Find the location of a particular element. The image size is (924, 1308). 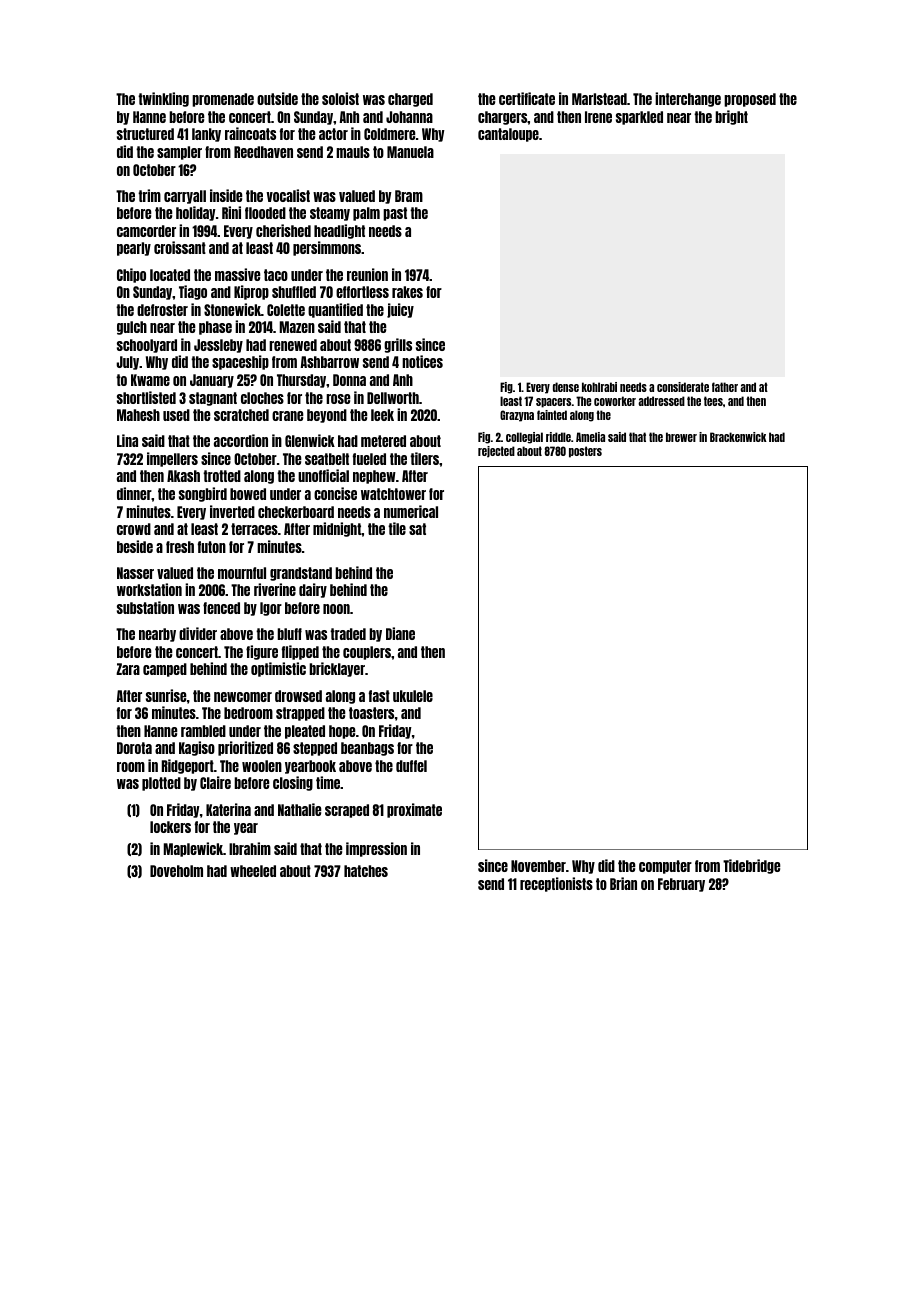

twinkling is located at coordinates (163, 99).
